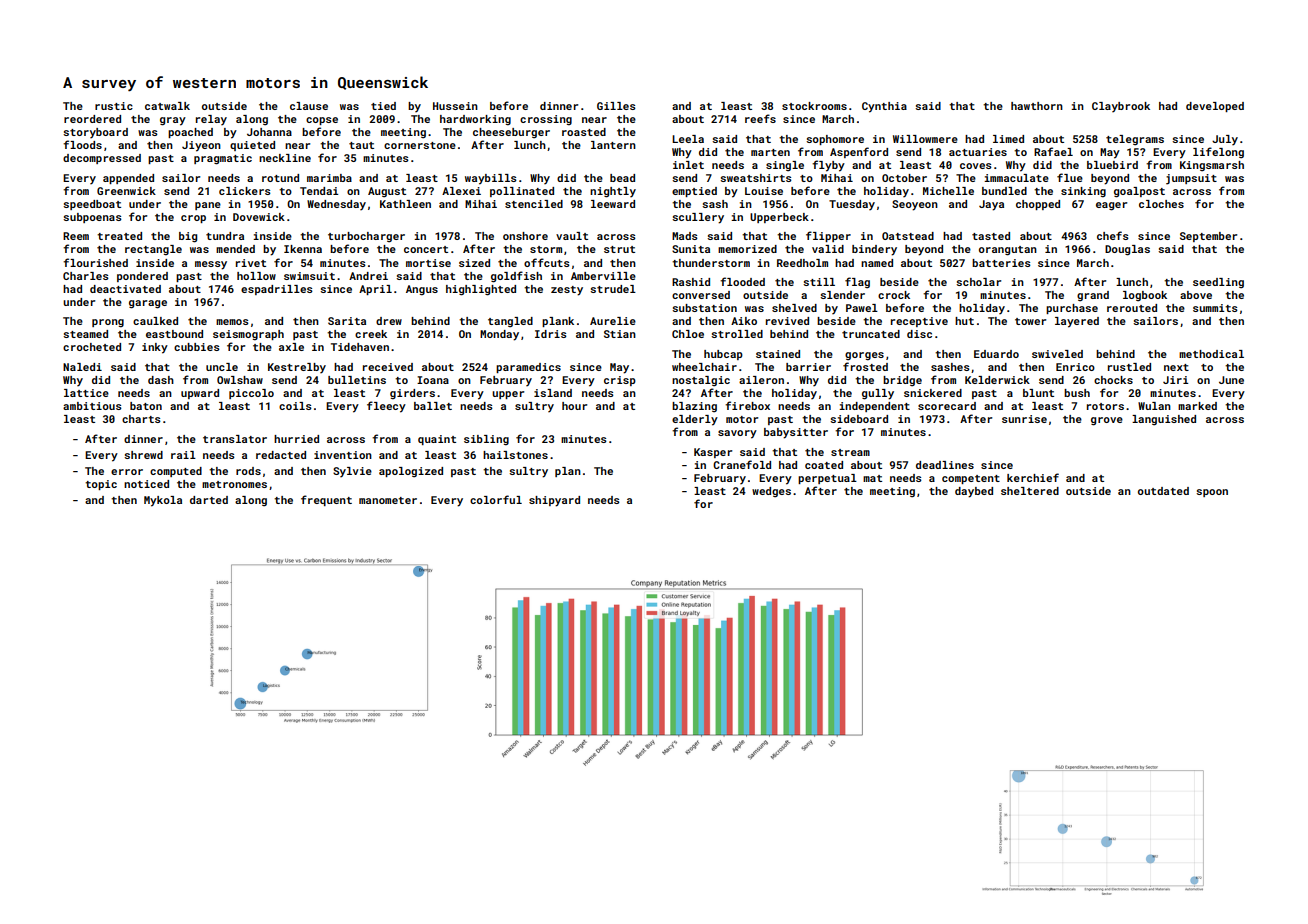  What do you see at coordinates (371, 334) in the document?
I see `creek` at bounding box center [371, 334].
